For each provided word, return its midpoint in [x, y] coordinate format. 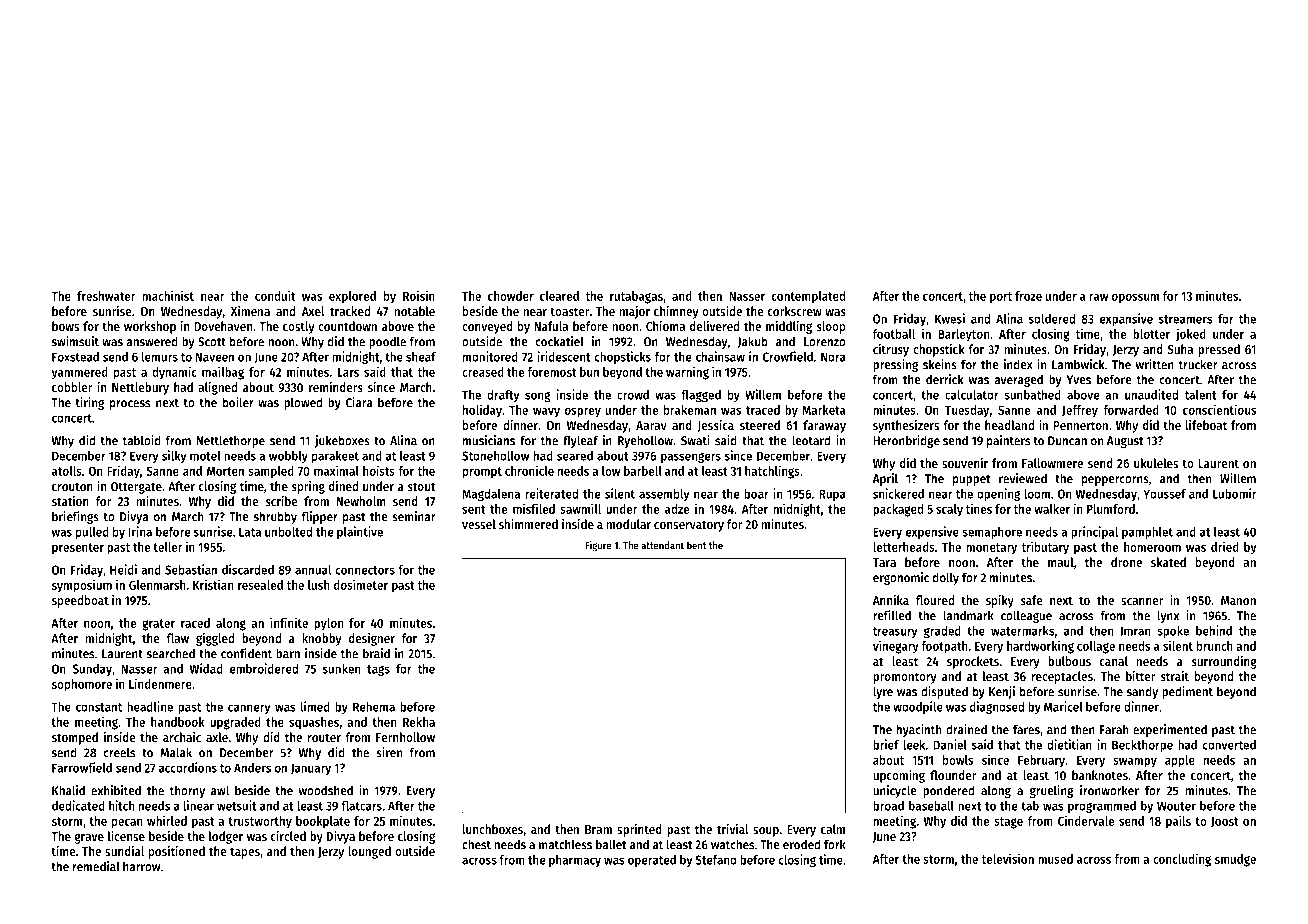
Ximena [250, 311]
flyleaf [580, 441]
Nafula [551, 326]
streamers [1186, 319]
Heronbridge [906, 441]
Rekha [419, 722]
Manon [1238, 600]
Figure [598, 546]
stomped [75, 738]
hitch [121, 805]
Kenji [1002, 692]
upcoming [899, 776]
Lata [250, 532]
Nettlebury [140, 388]
